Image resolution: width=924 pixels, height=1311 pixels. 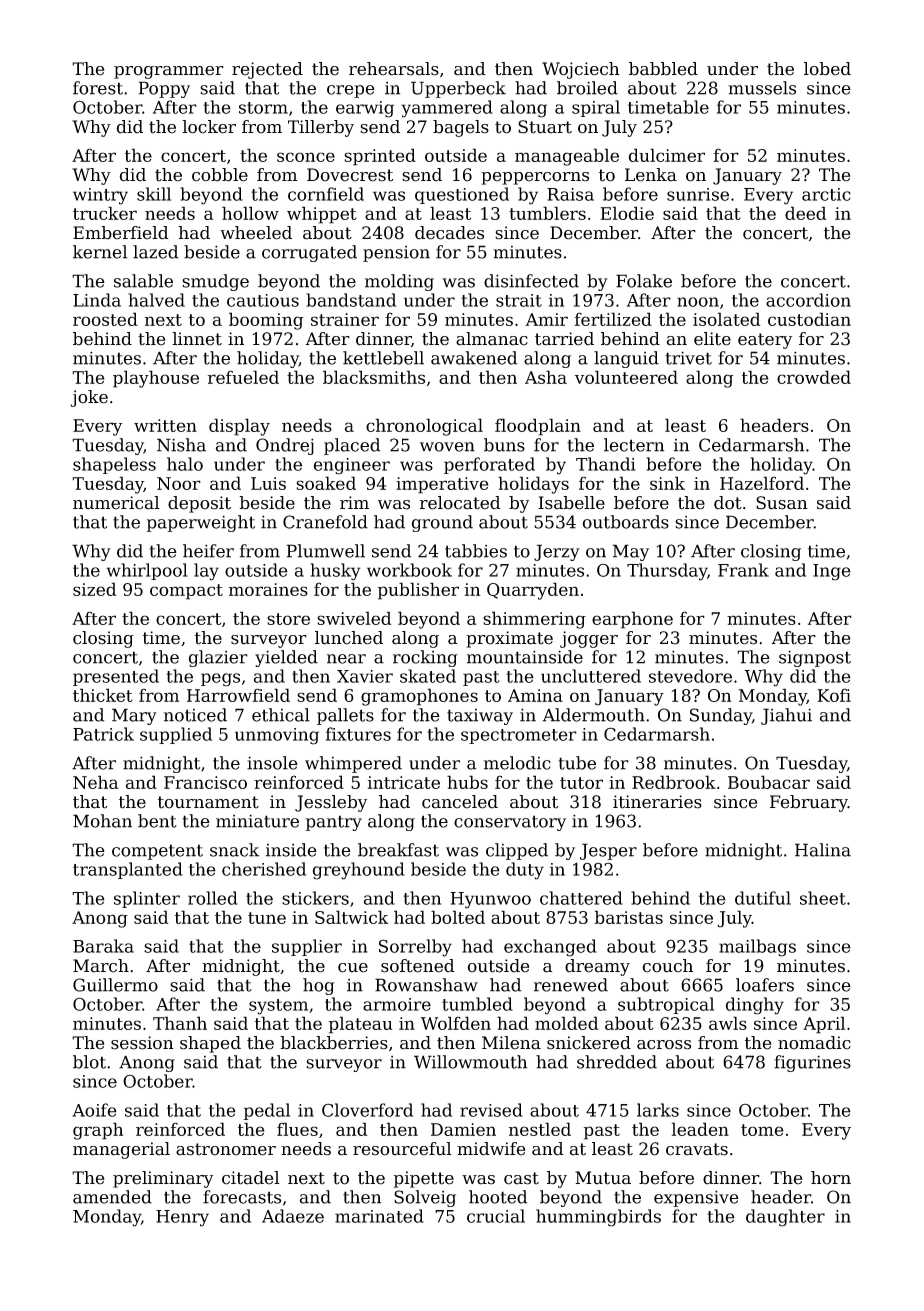 What do you see at coordinates (367, 1110) in the image?
I see `Cloverford` at bounding box center [367, 1110].
